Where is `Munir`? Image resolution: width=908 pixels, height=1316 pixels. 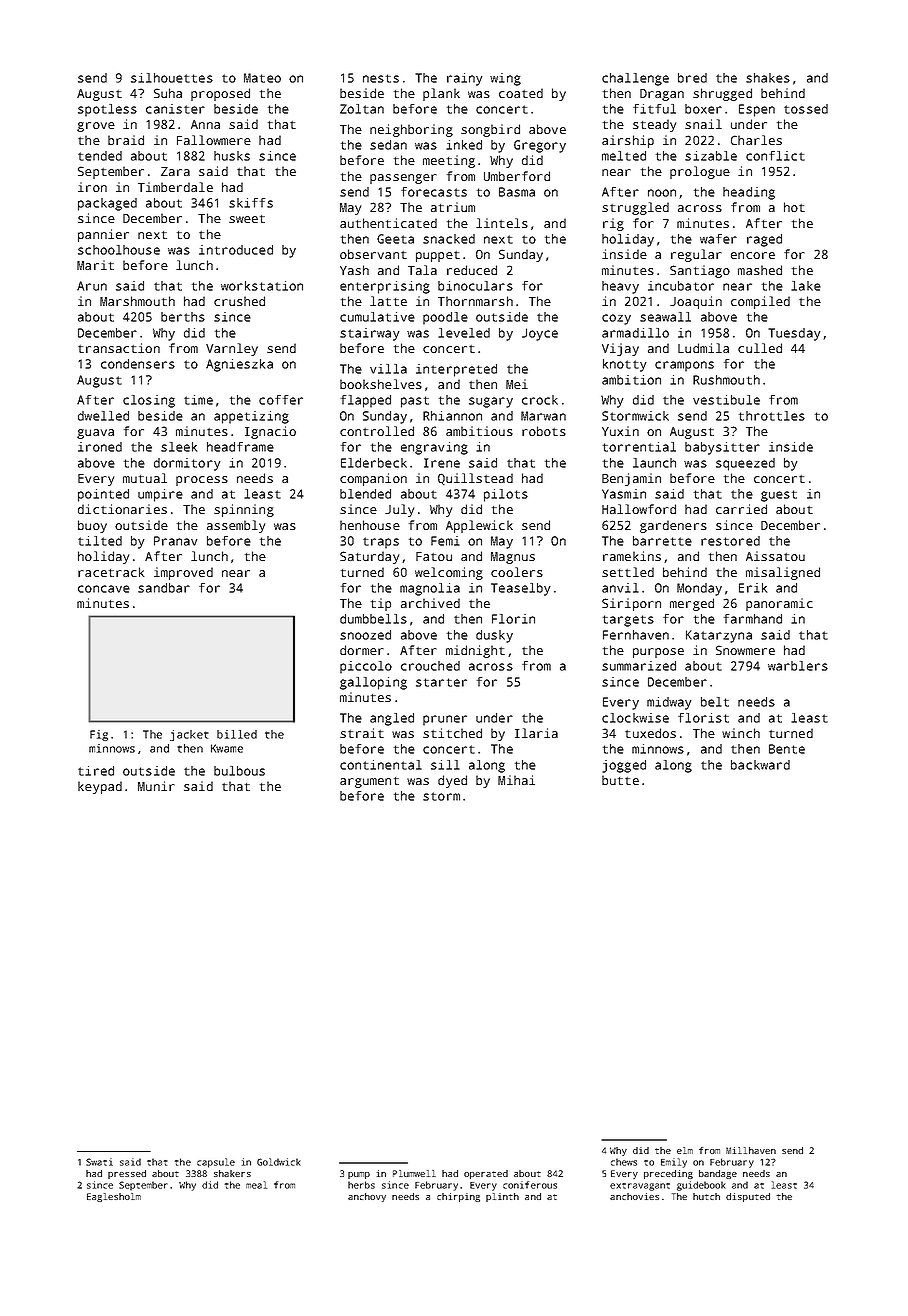
Munir is located at coordinates (156, 786).
